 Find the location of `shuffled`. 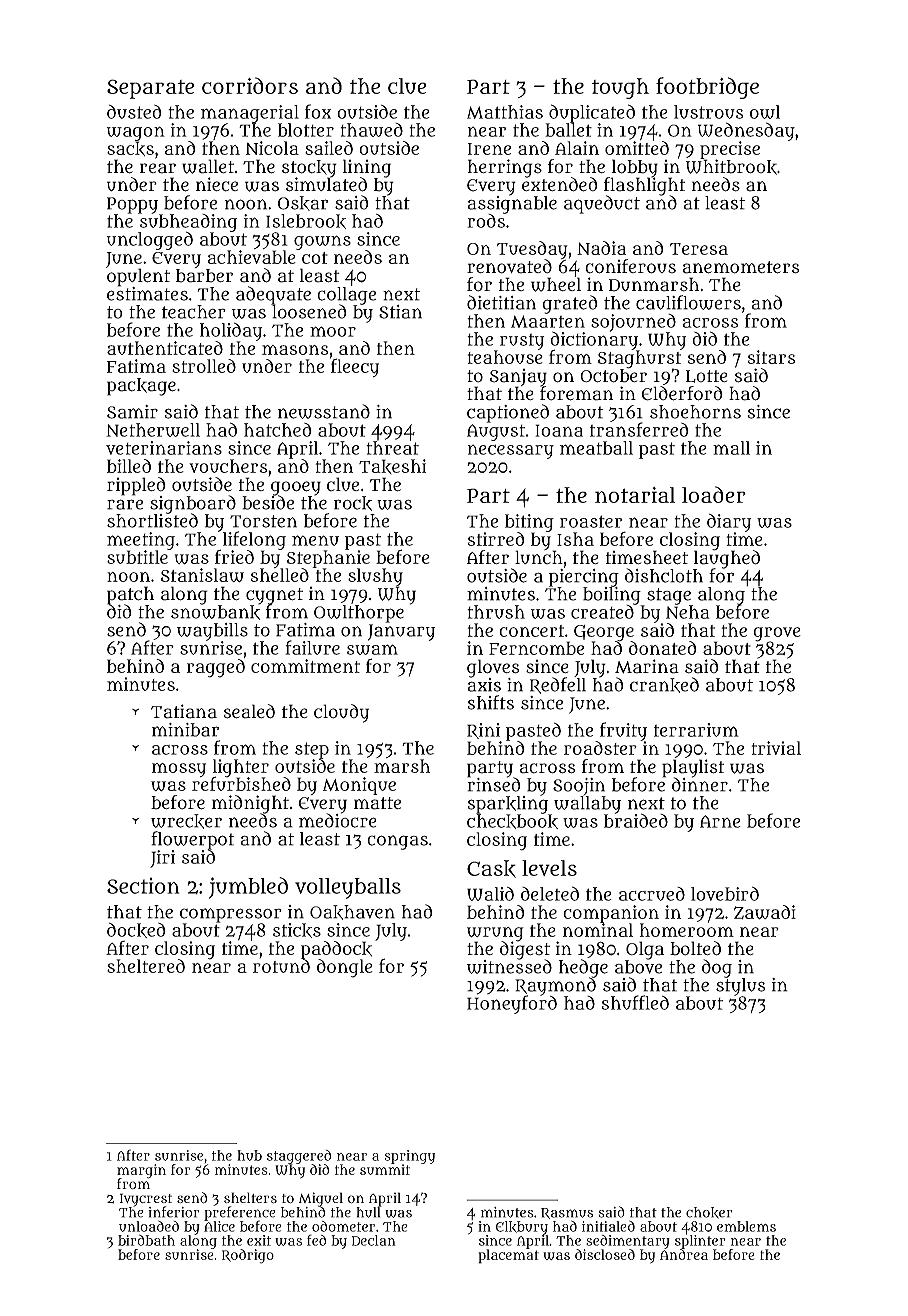

shuffled is located at coordinates (635, 1002).
